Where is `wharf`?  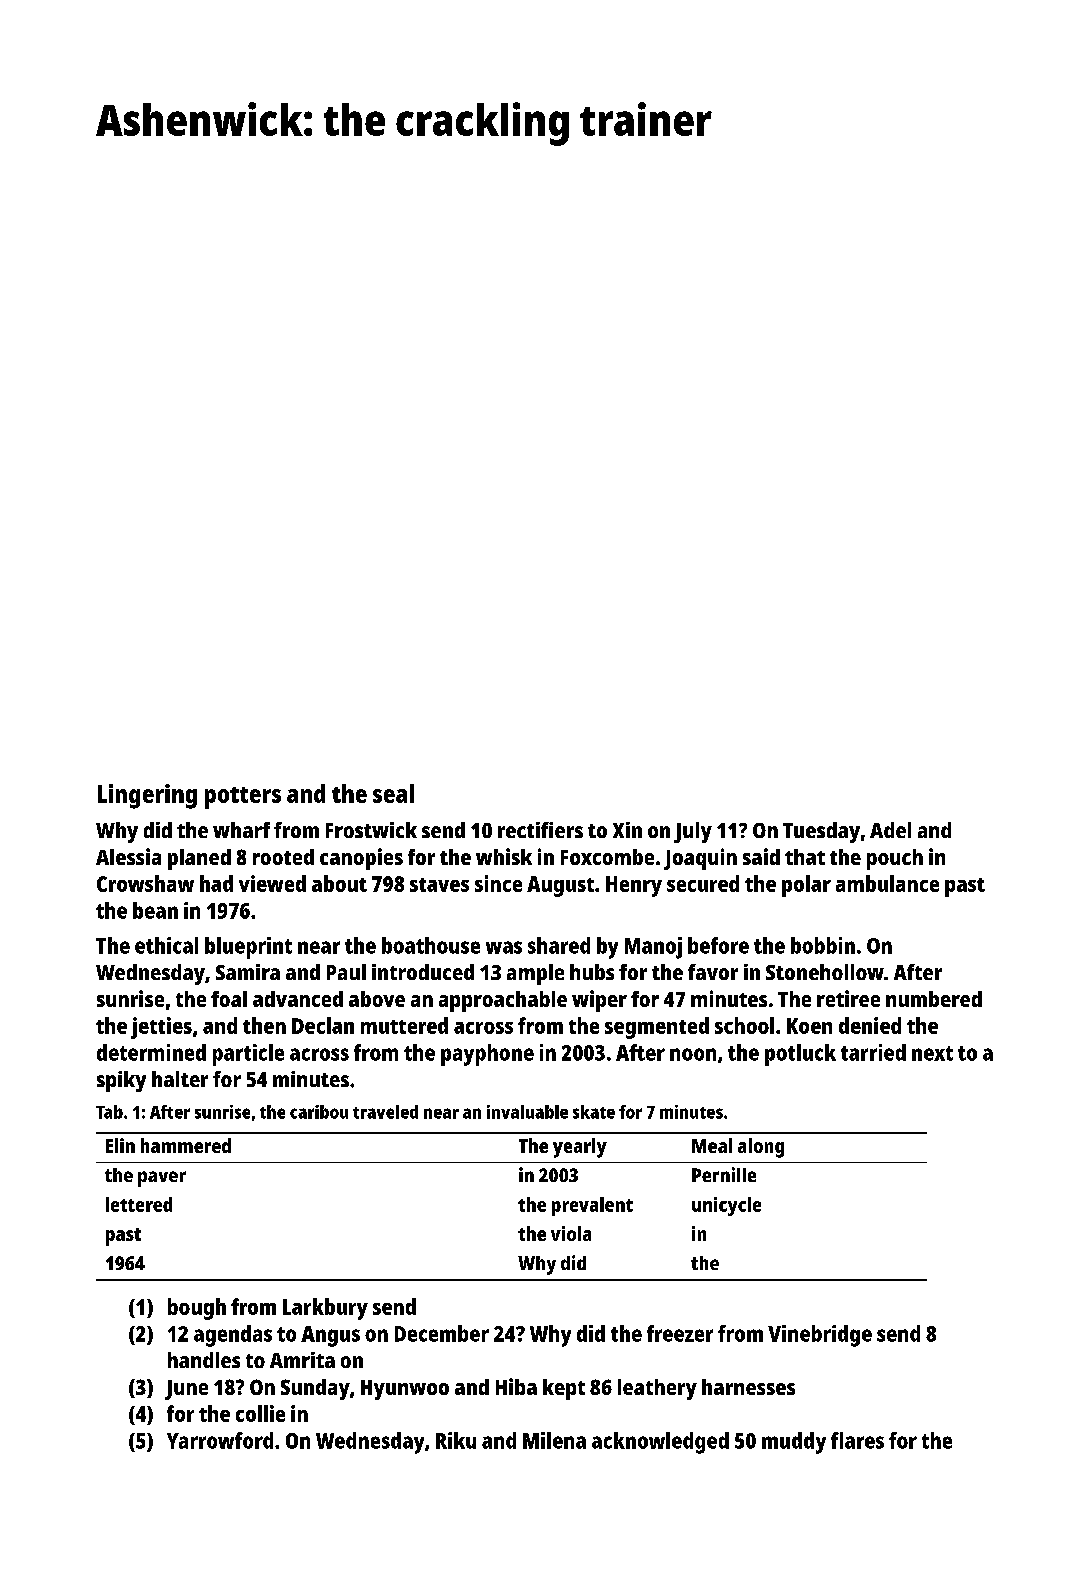 wharf is located at coordinates (241, 830).
